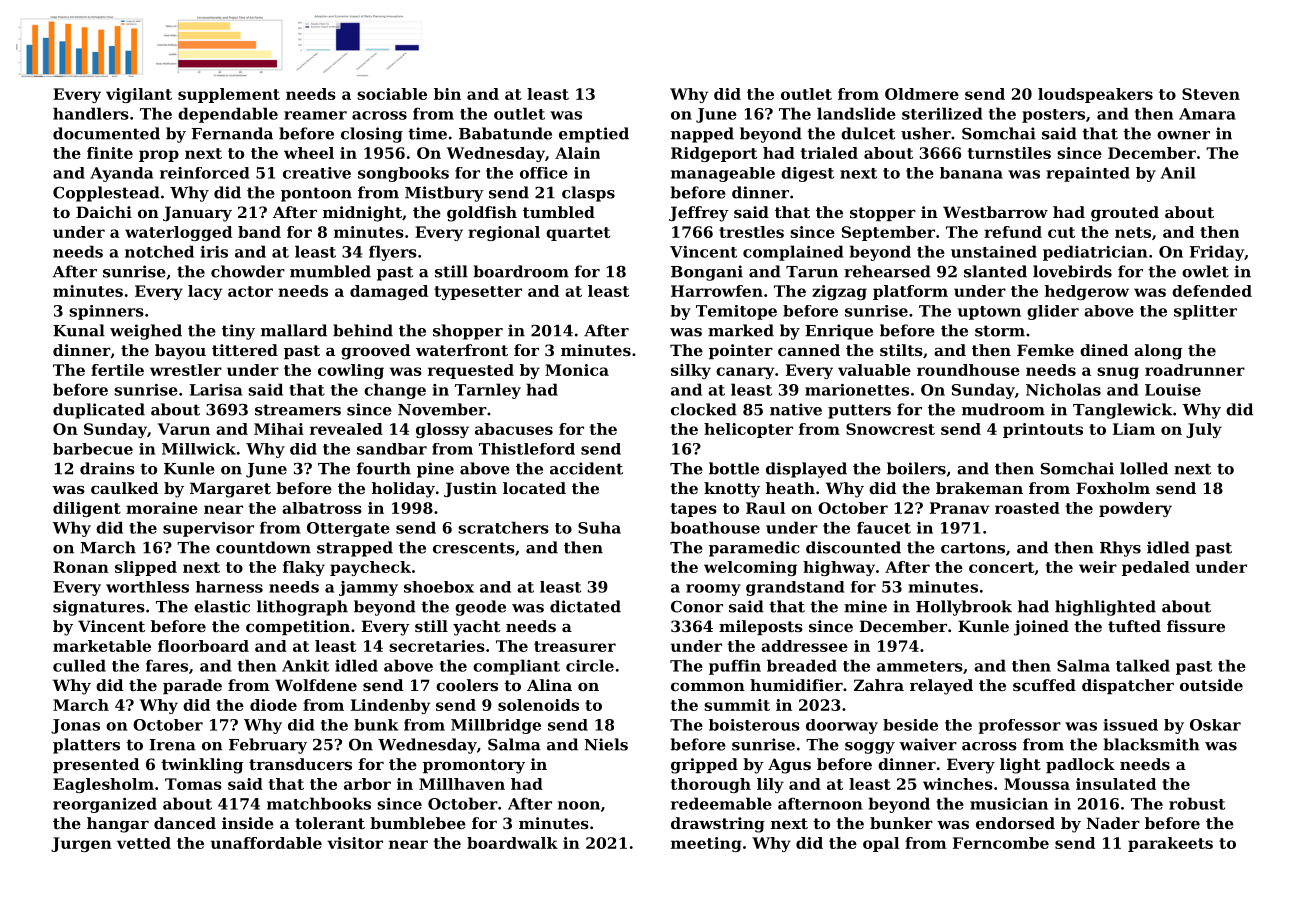 This document has height=924, width=1308. What do you see at coordinates (995, 271) in the document?
I see `slanted` at bounding box center [995, 271].
